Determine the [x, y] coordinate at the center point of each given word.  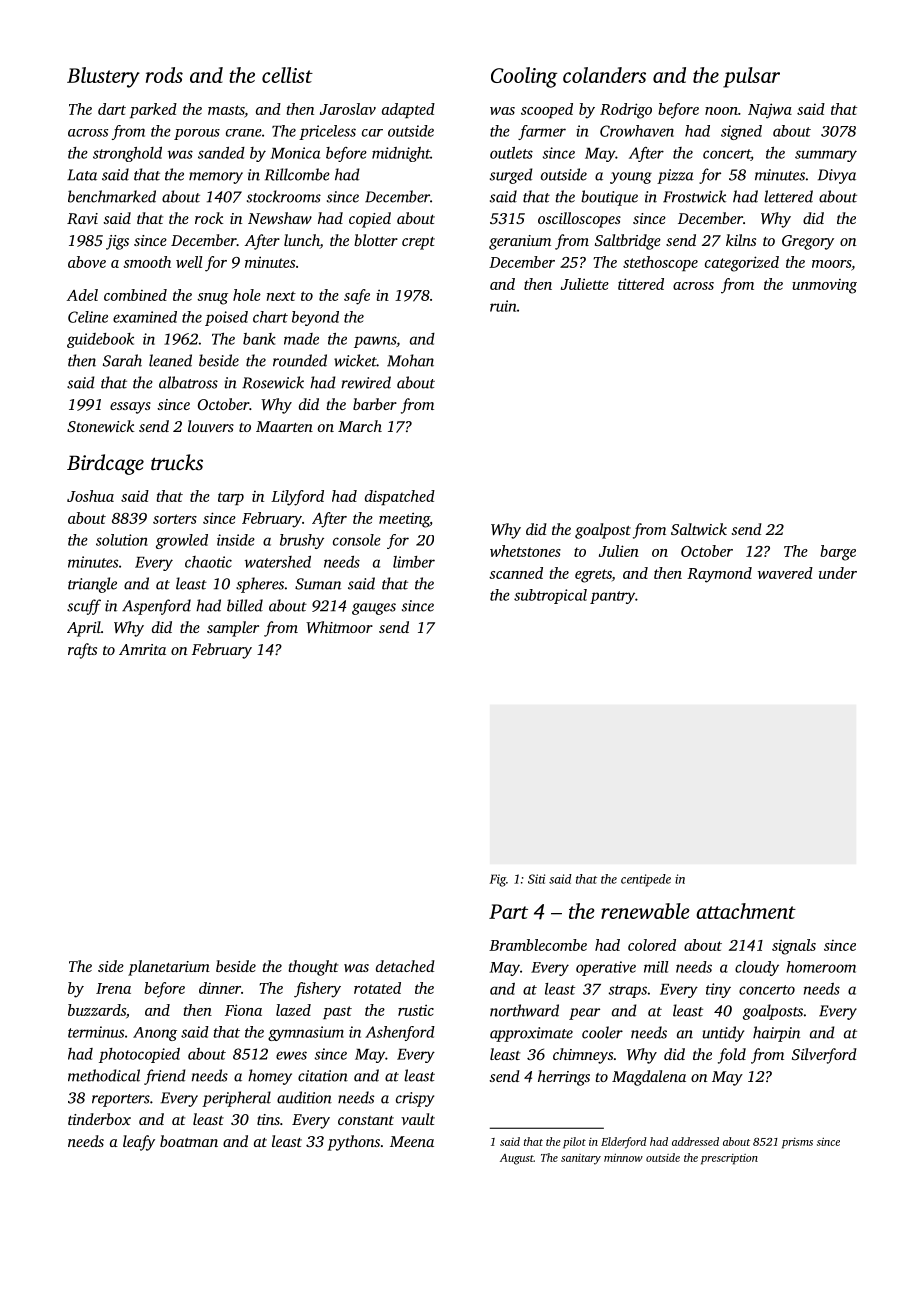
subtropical [550, 596]
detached [405, 966]
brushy [302, 541]
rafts [82, 651]
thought [313, 968]
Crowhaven [637, 131]
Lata [82, 175]
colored [652, 945]
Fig [498, 880]
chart [270, 317]
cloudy [757, 968]
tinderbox [99, 1119]
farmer [542, 132]
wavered [785, 573]
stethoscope [660, 263]
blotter [376, 240]
